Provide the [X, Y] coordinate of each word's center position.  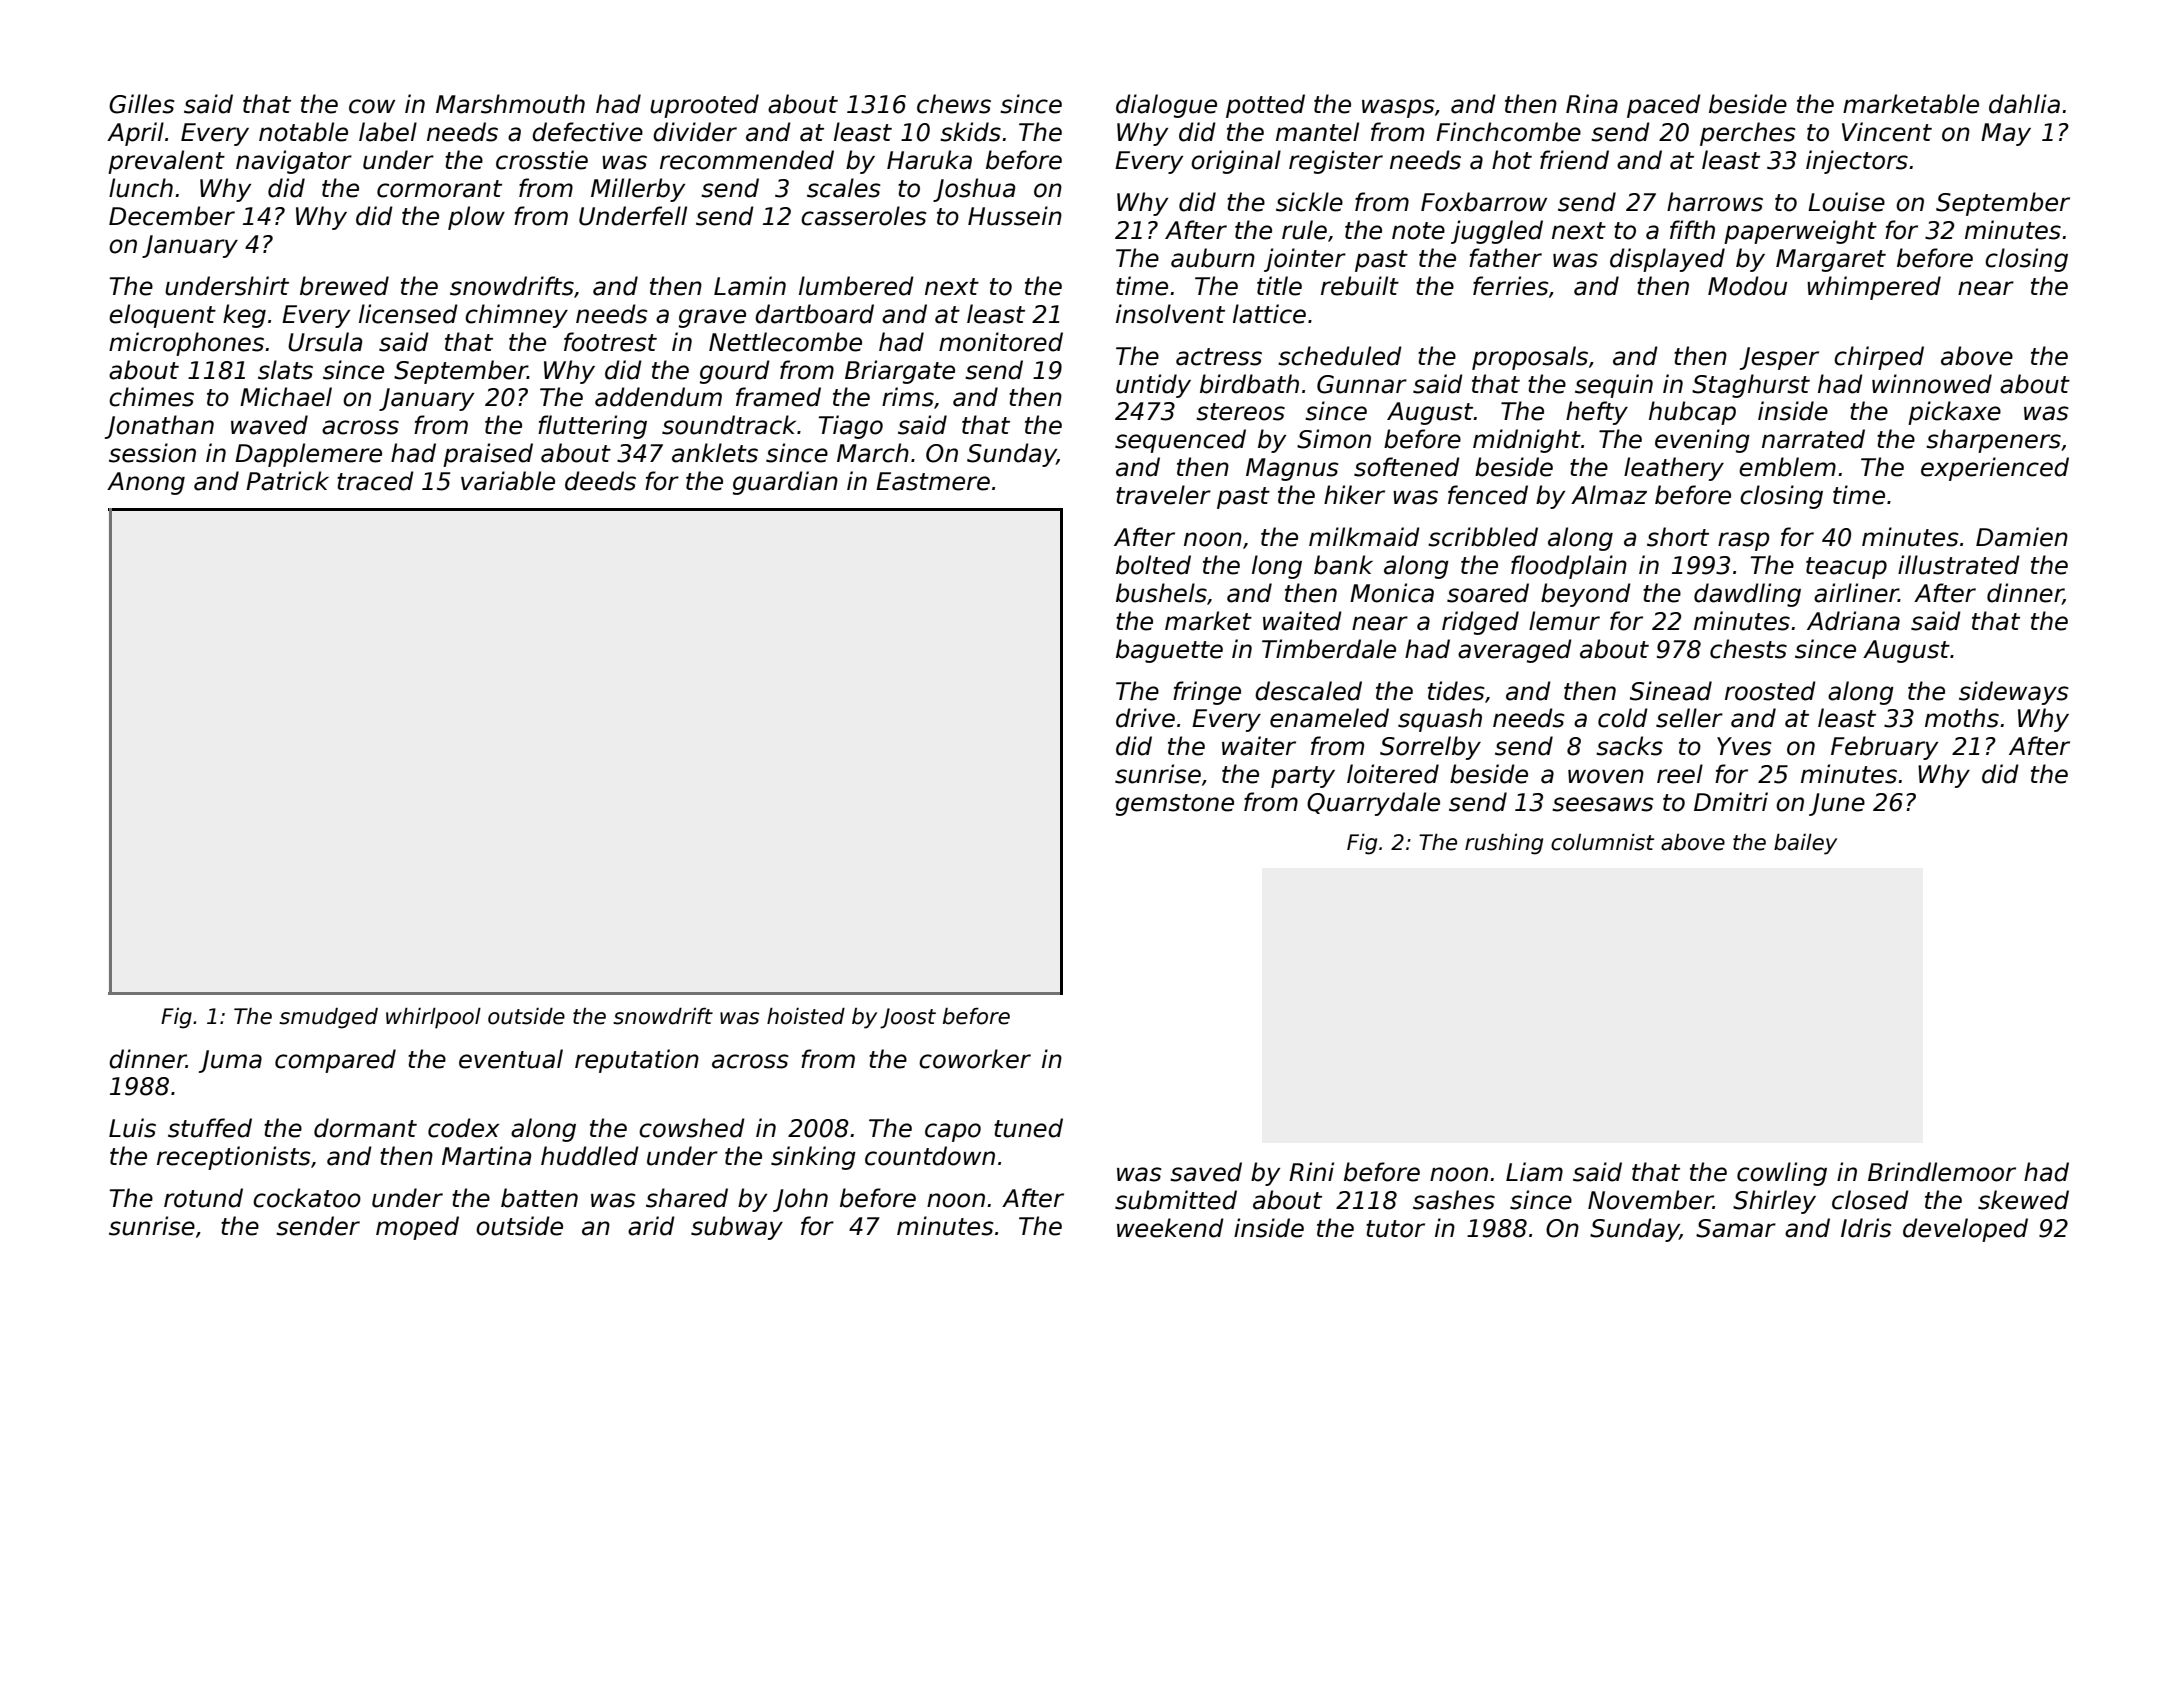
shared [687, 1198]
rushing [1504, 844]
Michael [286, 397]
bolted [1153, 565]
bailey [1805, 844]
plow [476, 218]
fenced [1488, 495]
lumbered [856, 286]
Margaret [1831, 260]
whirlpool [433, 1018]
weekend [1170, 1228]
